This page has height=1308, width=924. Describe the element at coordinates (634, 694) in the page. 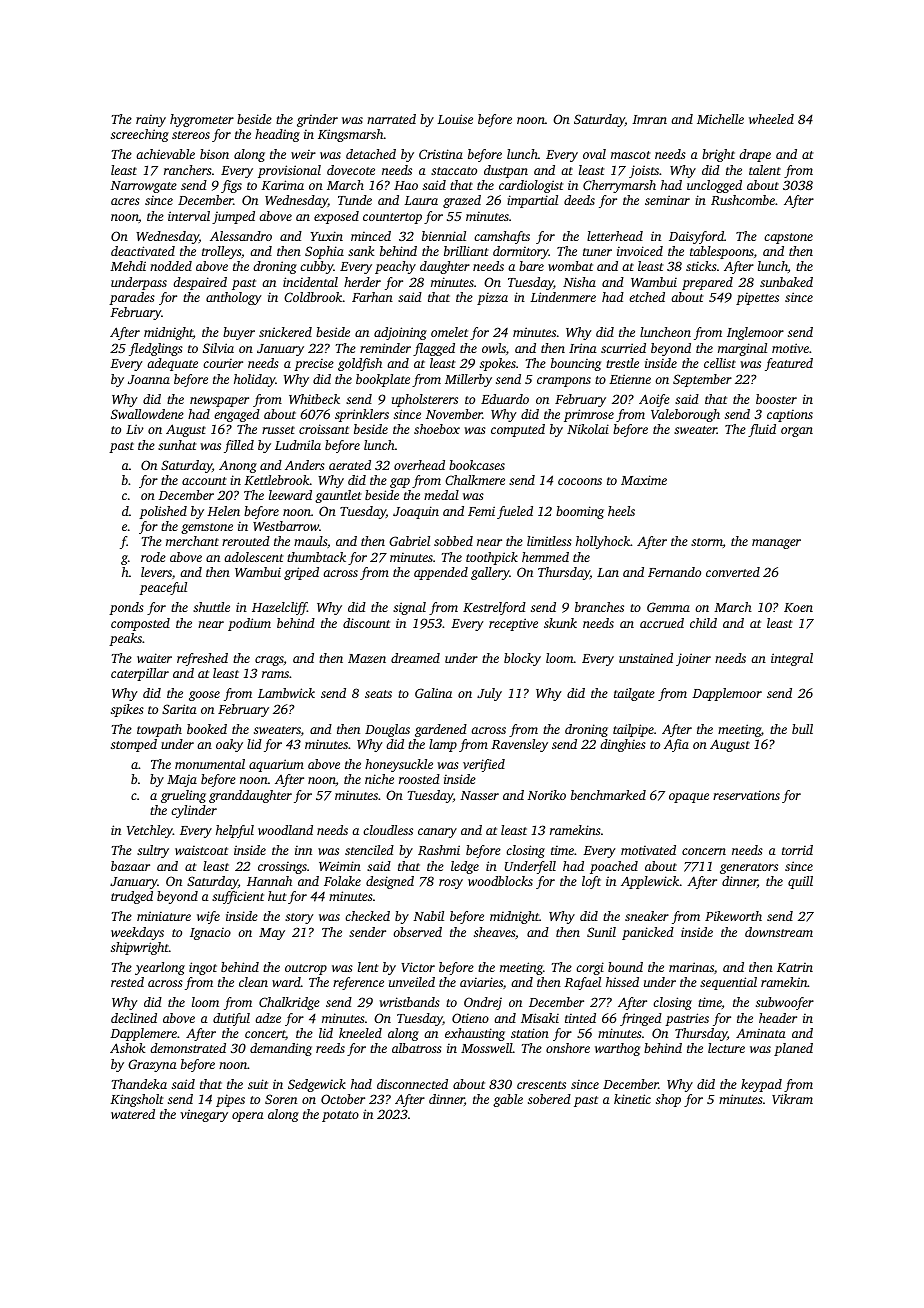

I see `tailgate` at that location.
